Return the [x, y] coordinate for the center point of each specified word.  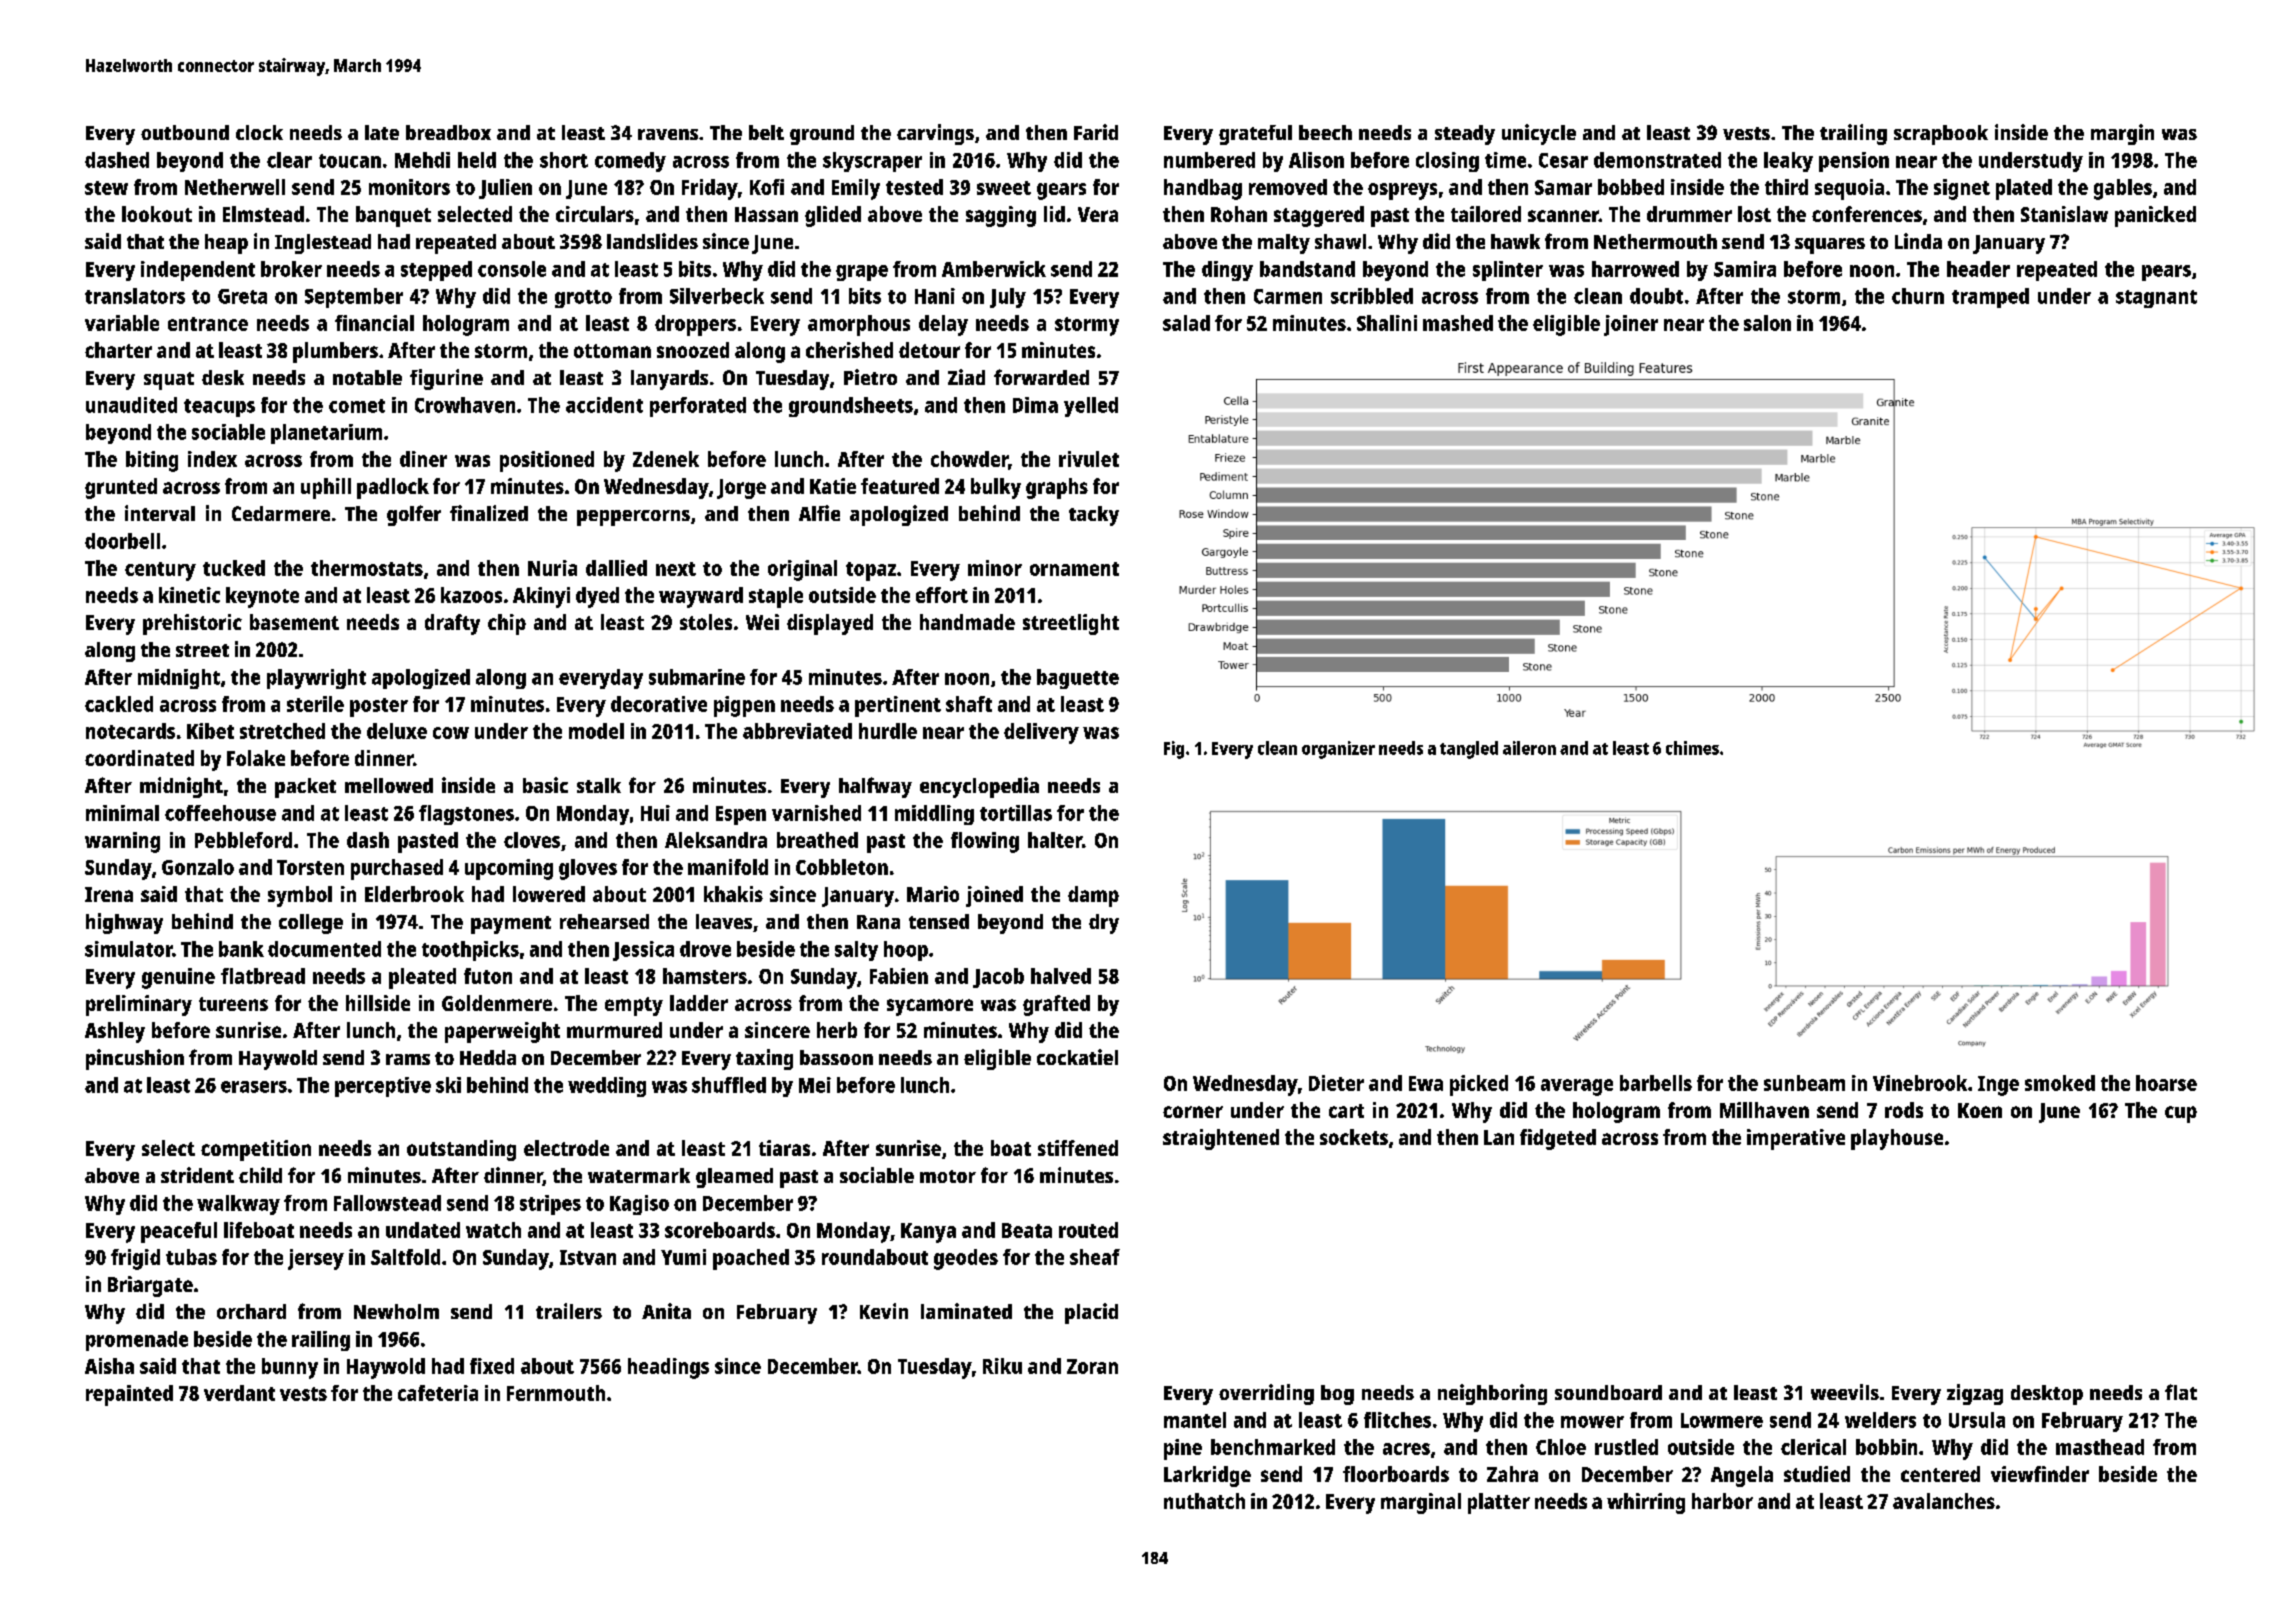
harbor [1722, 1501]
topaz [871, 571]
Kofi [767, 187]
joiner [1631, 325]
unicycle [1539, 134]
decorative [659, 704]
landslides [652, 241]
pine [1183, 1449]
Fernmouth [556, 1393]
